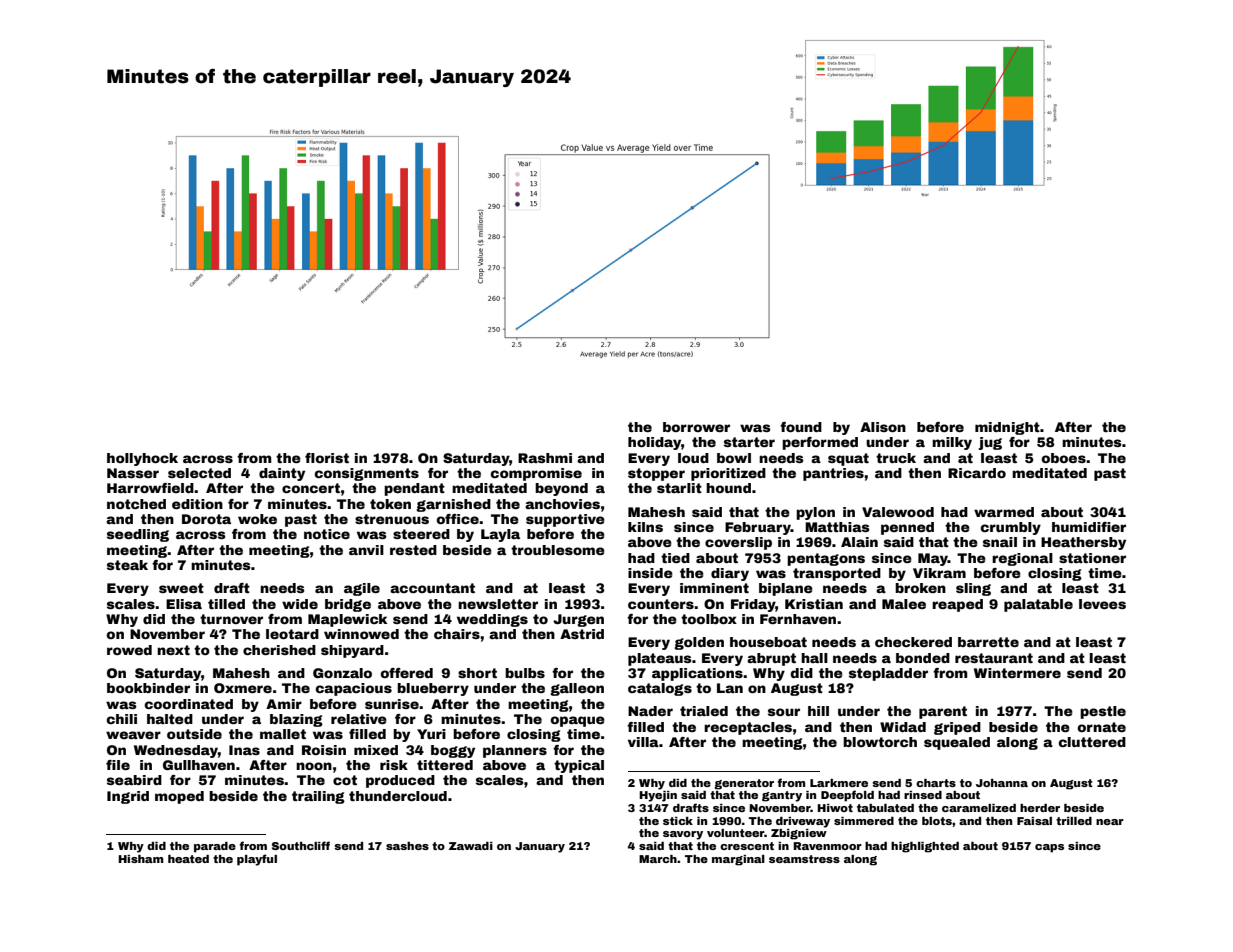 This image has width=1233, height=952. Describe the element at coordinates (1101, 727) in the image. I see `ornate` at that location.
